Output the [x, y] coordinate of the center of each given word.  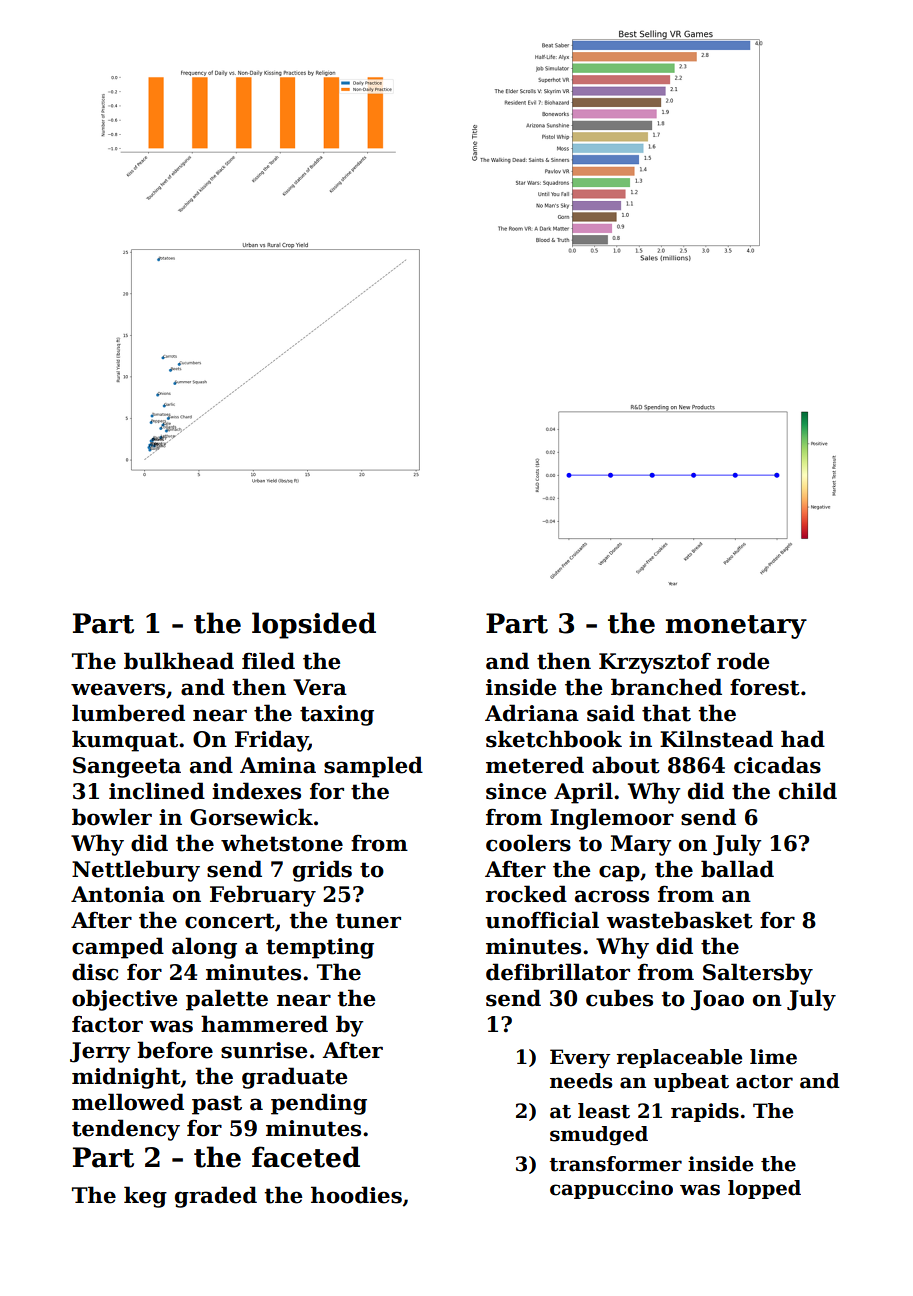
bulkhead [179, 661]
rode [743, 661]
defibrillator [558, 972]
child [808, 791]
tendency [126, 1130]
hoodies [356, 1195]
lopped [764, 1189]
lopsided [314, 625]
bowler [112, 817]
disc [95, 972]
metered [535, 765]
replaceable [679, 1058]
